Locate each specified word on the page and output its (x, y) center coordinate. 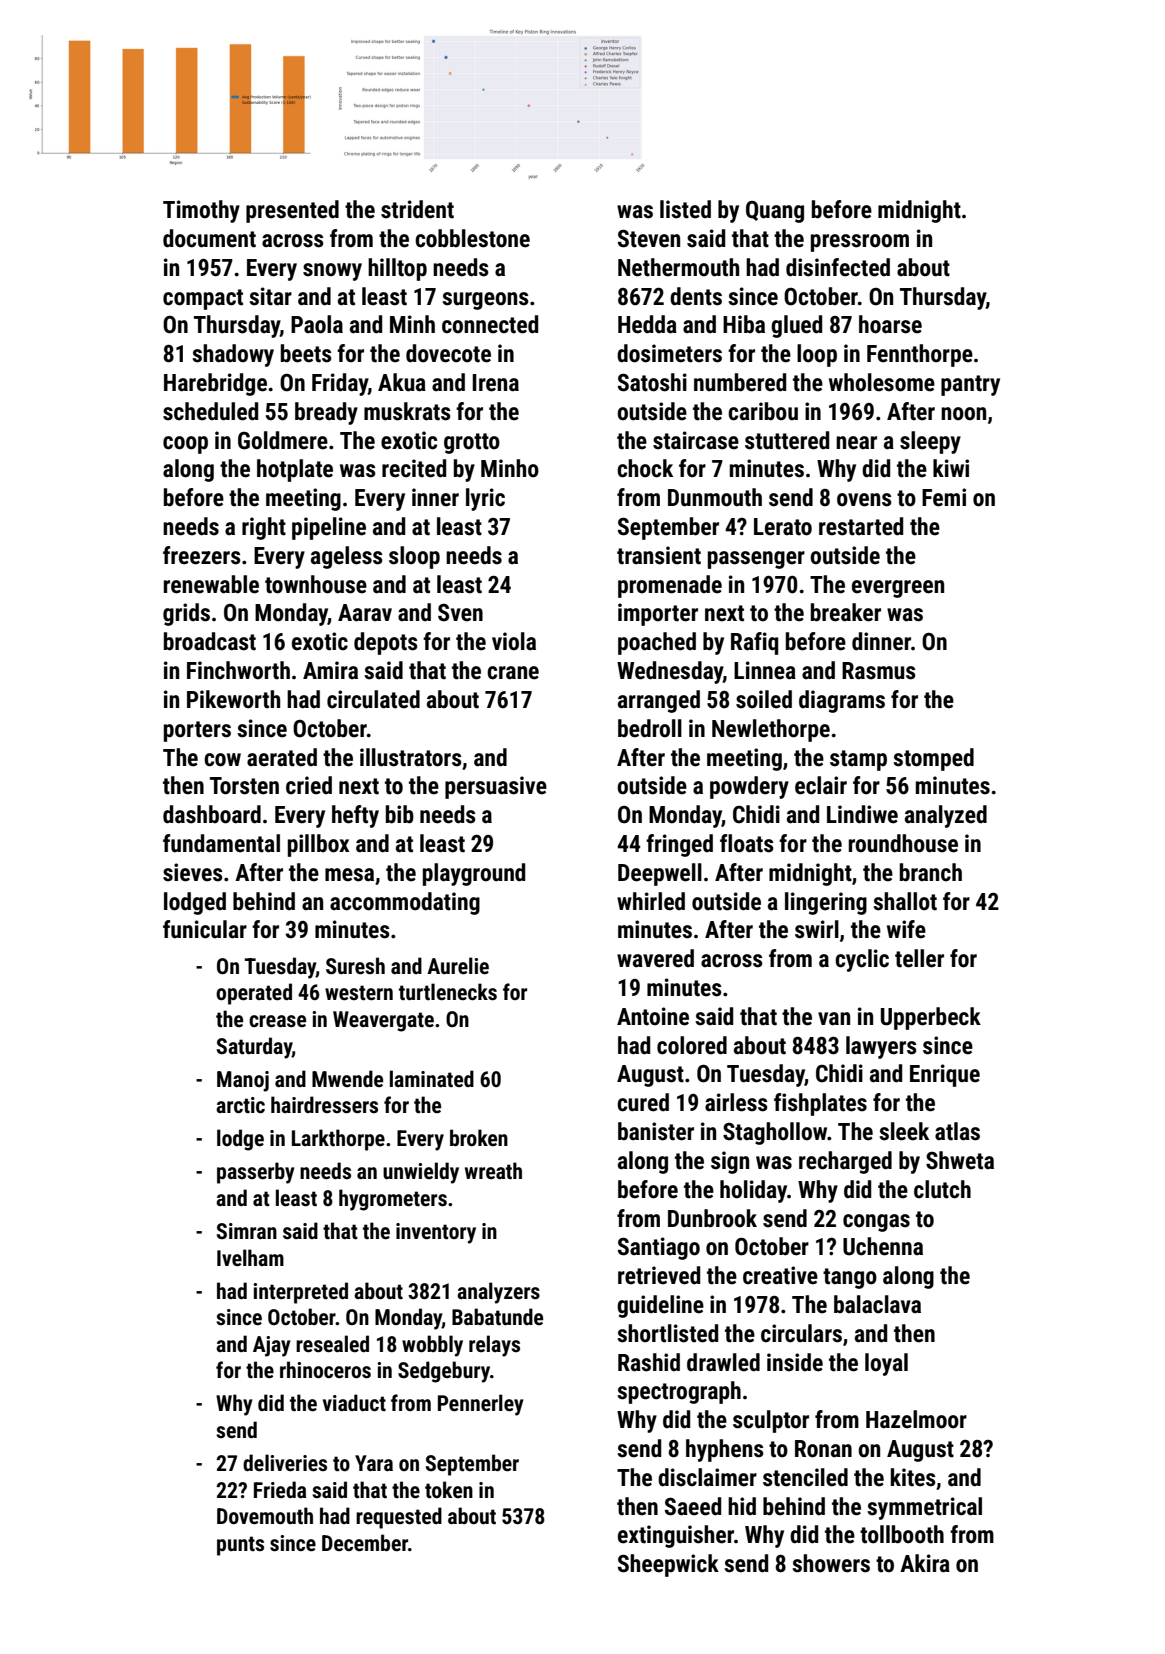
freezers (202, 555)
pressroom (860, 243)
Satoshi (652, 382)
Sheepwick (668, 1565)
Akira (925, 1563)
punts (240, 1546)
